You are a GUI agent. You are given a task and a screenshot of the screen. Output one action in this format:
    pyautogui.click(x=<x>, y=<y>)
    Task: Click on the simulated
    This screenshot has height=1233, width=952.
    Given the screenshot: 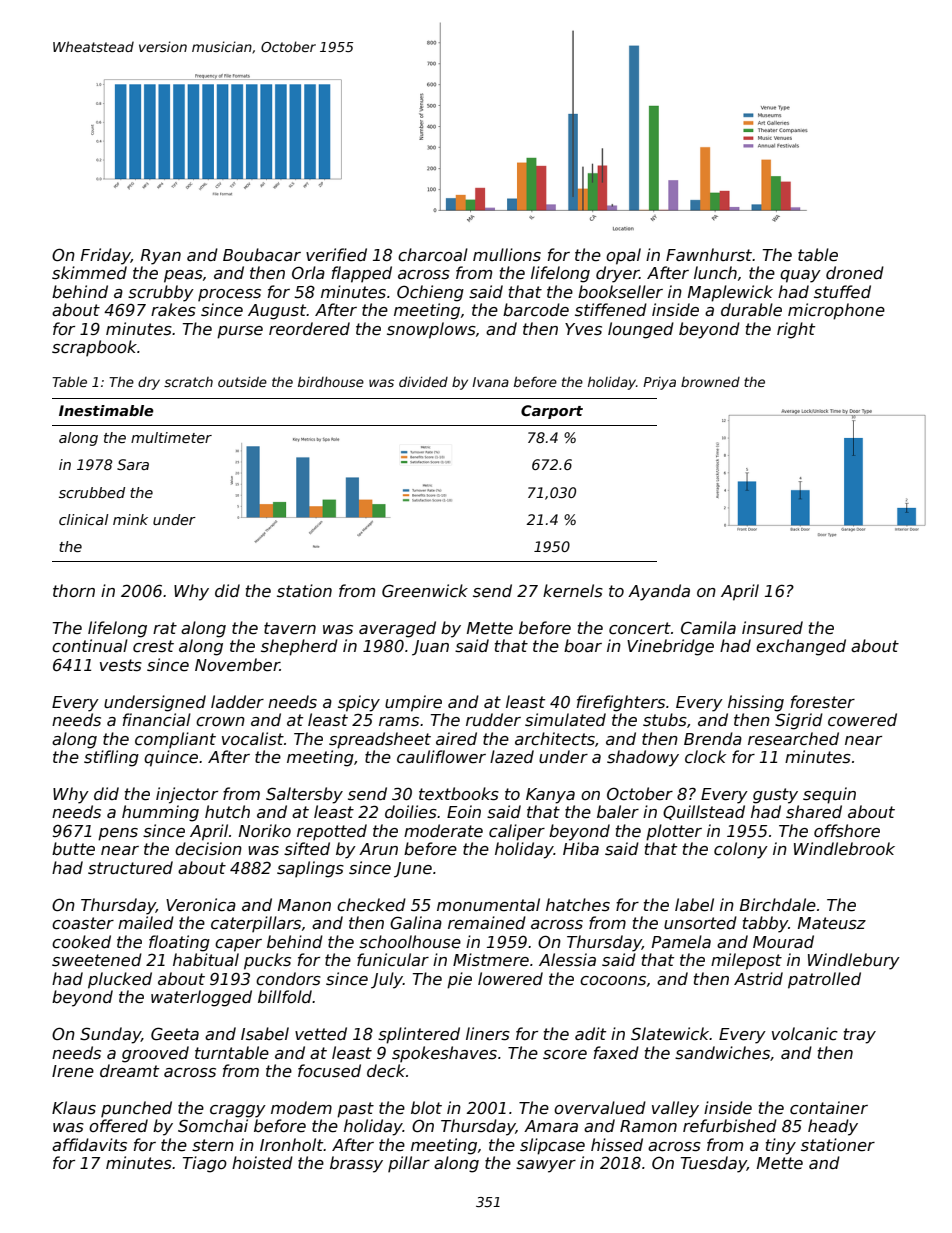 What is the action you would take?
    pyautogui.click(x=565, y=720)
